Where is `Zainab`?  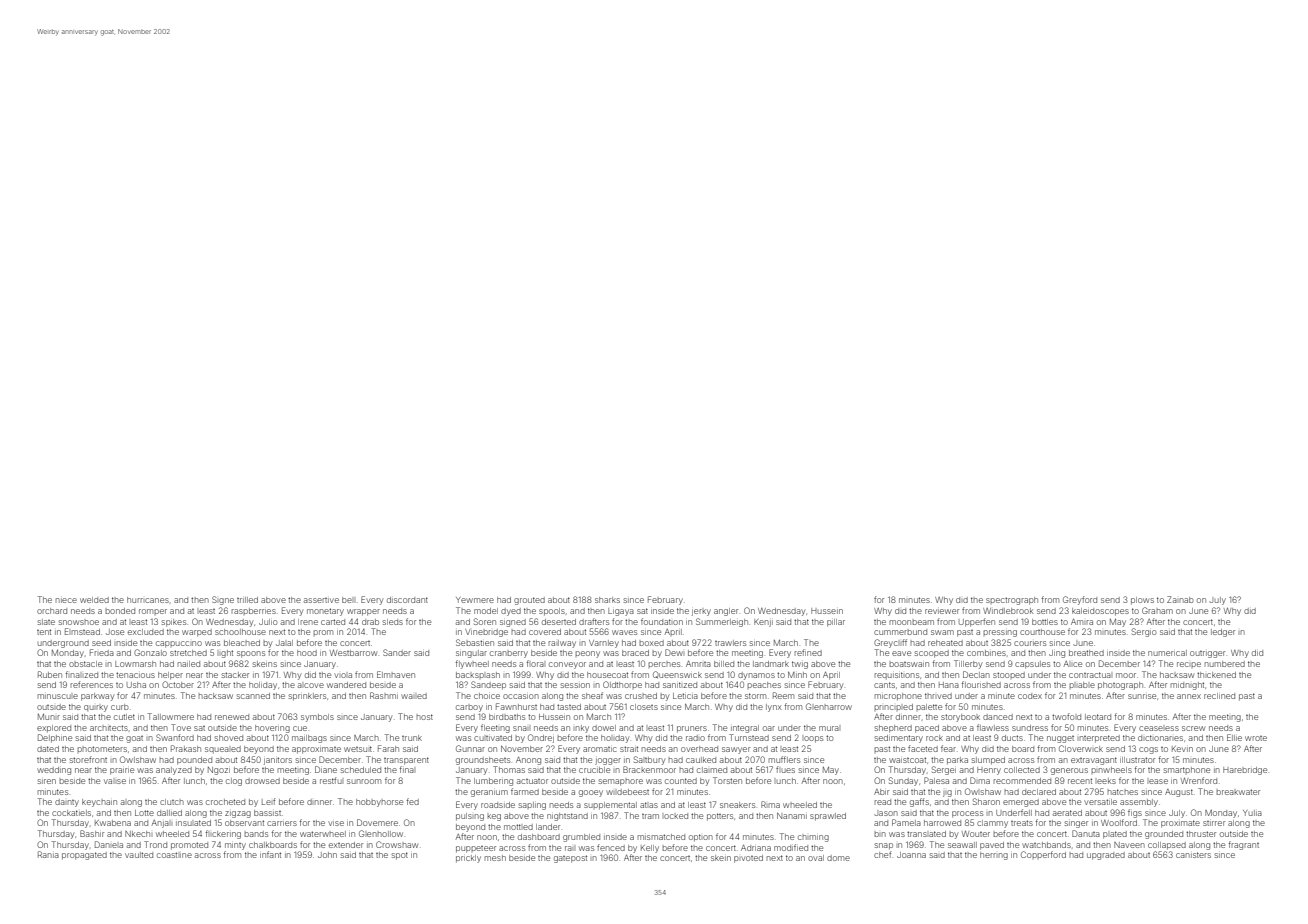
Zainab is located at coordinates (1180, 599).
